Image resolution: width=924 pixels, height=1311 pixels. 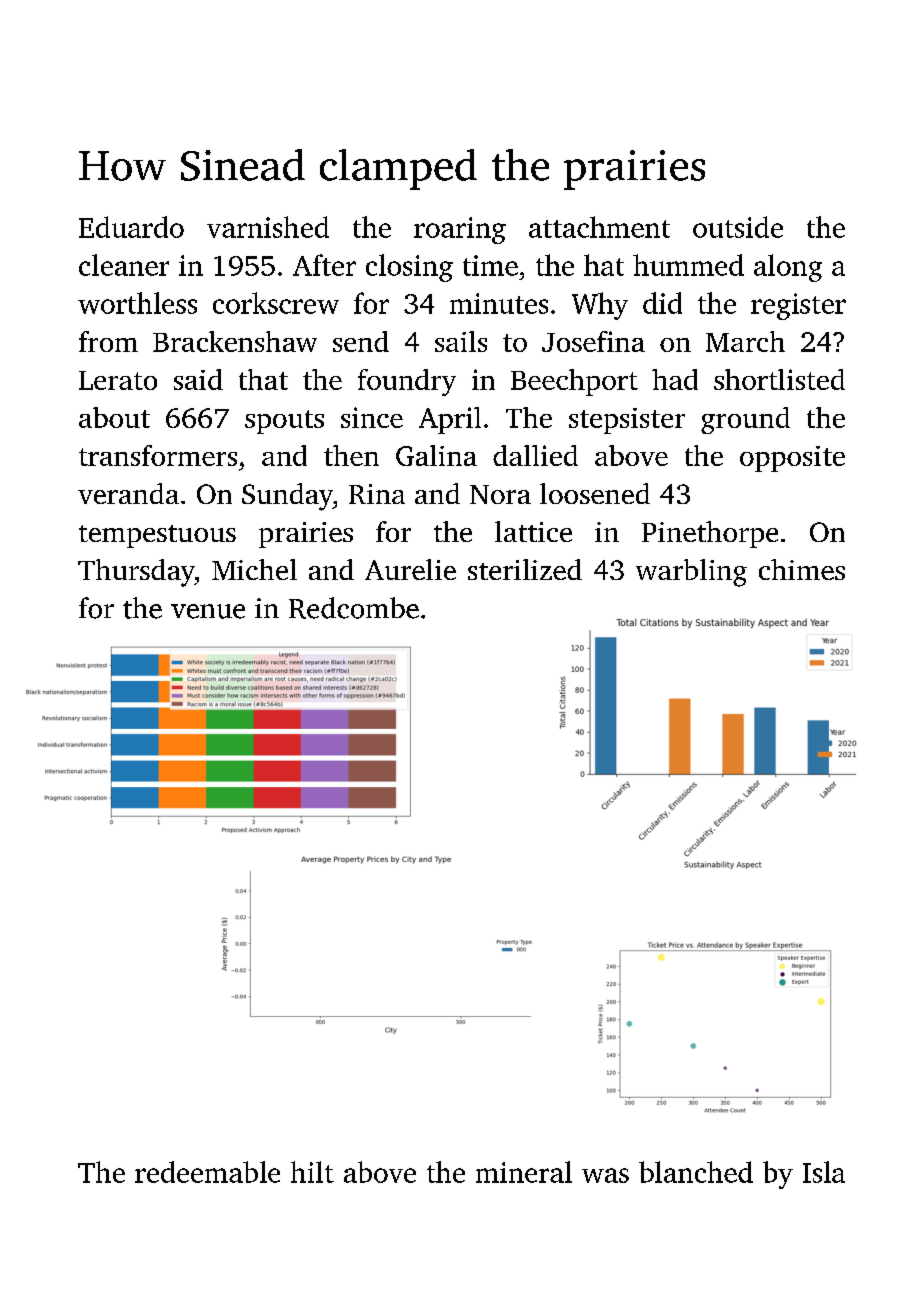 I want to click on transformers, so click(x=158, y=455).
